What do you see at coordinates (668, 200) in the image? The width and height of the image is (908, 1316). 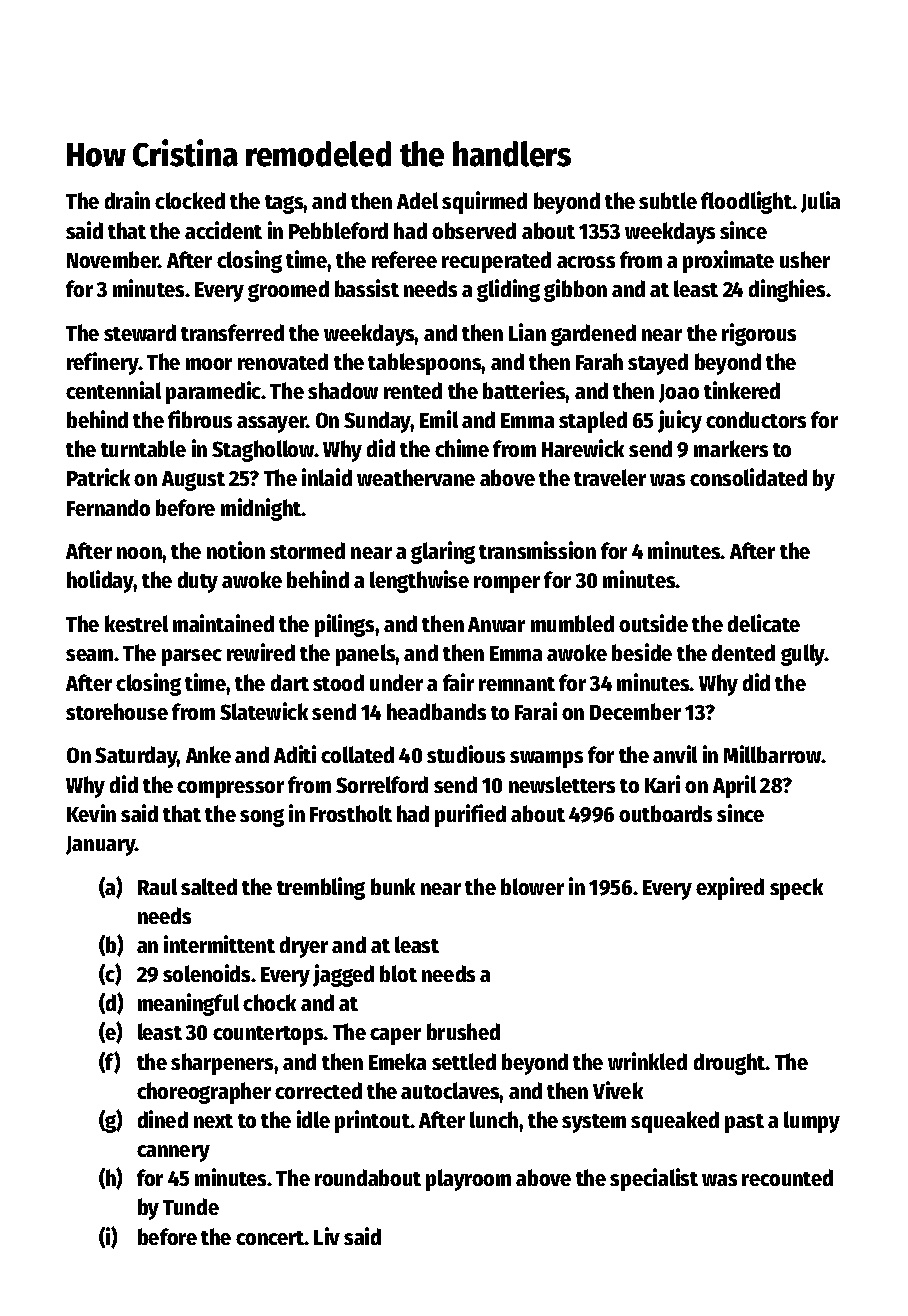 I see `subtle` at bounding box center [668, 200].
